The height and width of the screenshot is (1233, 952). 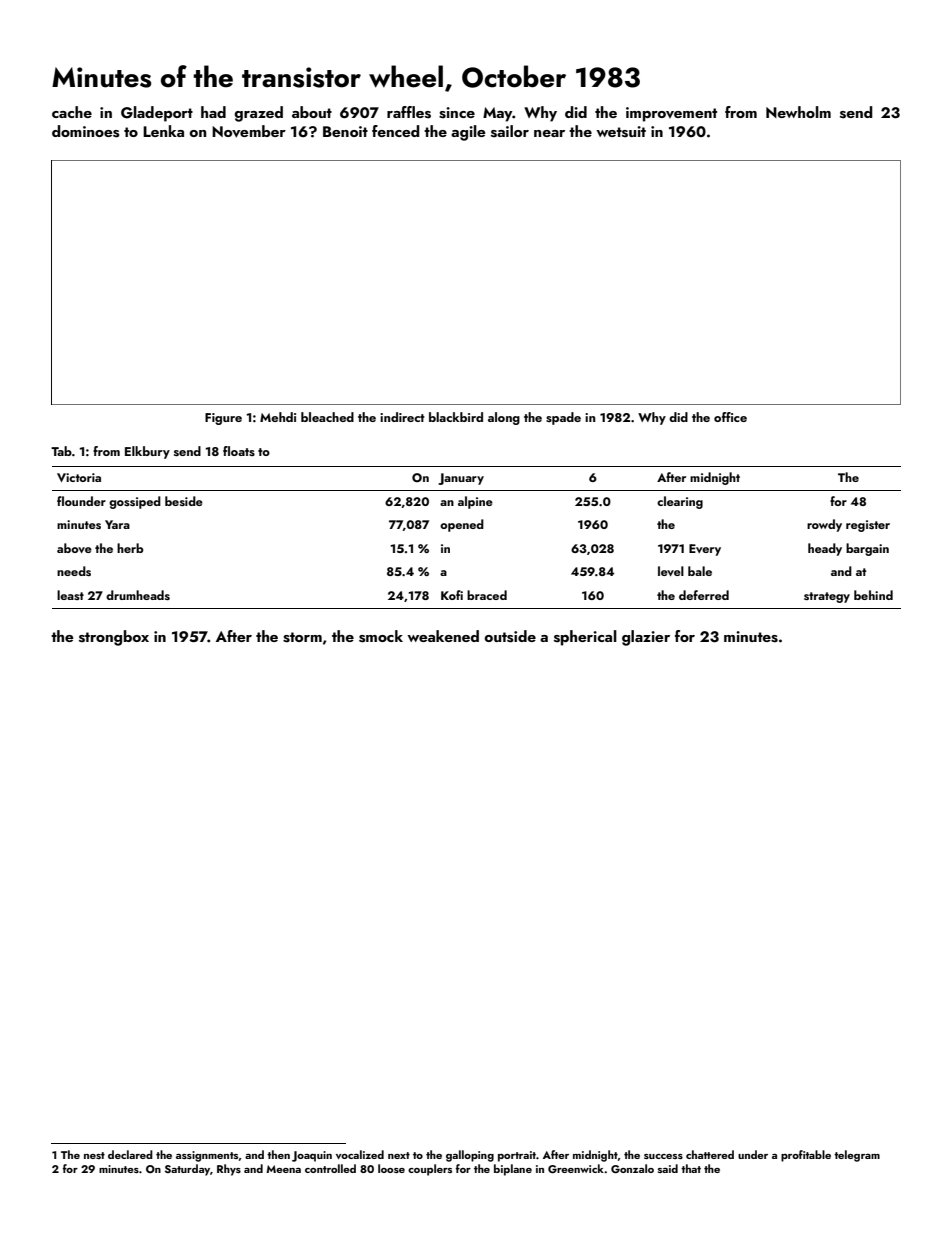 I want to click on rowdy, so click(x=824, y=525).
